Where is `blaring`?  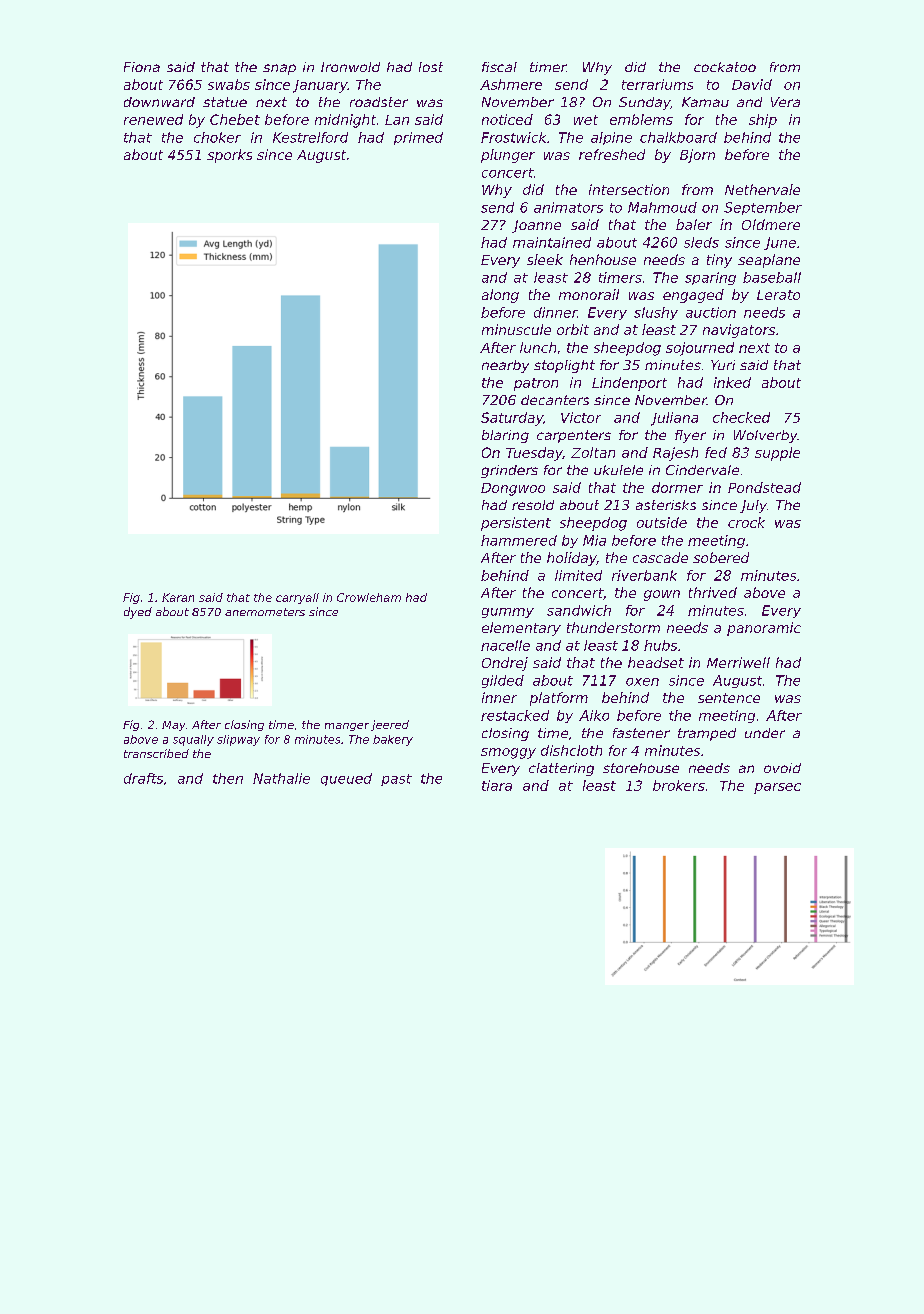 blaring is located at coordinates (505, 436).
